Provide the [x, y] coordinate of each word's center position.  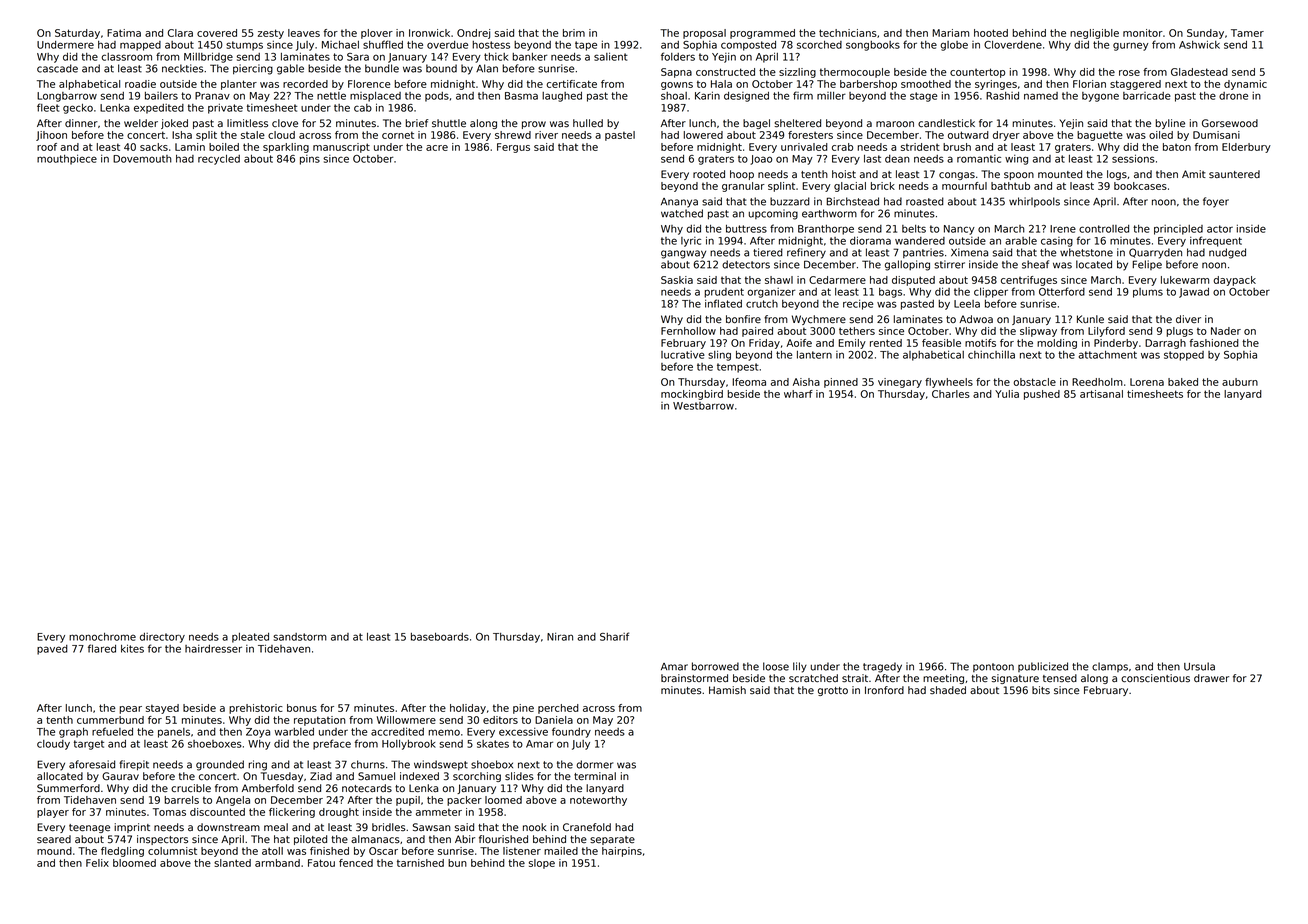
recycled [219, 160]
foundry [571, 732]
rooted [709, 174]
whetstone [1086, 252]
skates [493, 744]
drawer [1211, 678]
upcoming [773, 214]
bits [1041, 690]
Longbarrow [67, 97]
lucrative [683, 355]
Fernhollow [688, 331]
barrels [181, 800]
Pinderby [1116, 344]
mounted [1060, 174]
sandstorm [300, 637]
